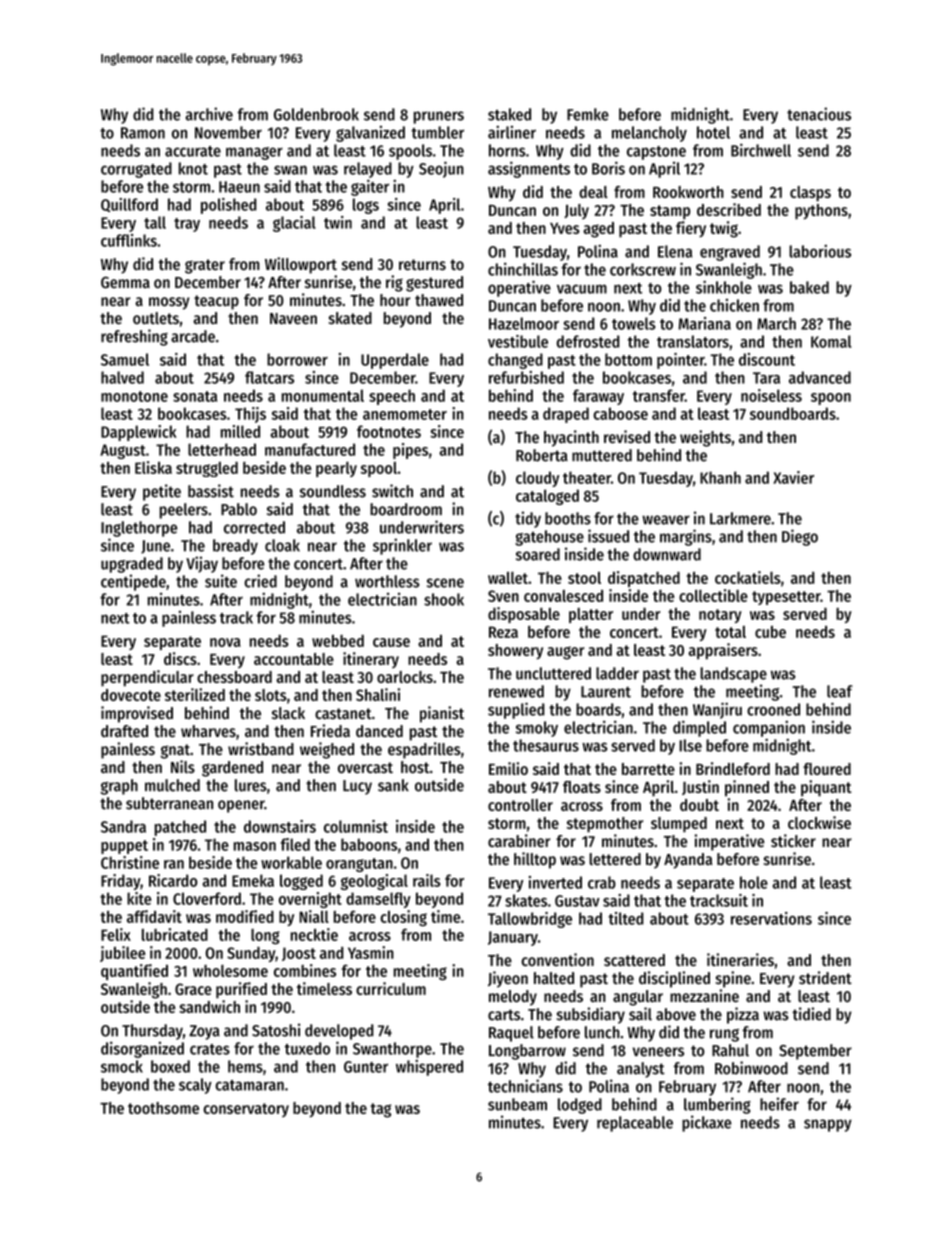  What do you see at coordinates (208, 731) in the image?
I see `wharves` at bounding box center [208, 731].
